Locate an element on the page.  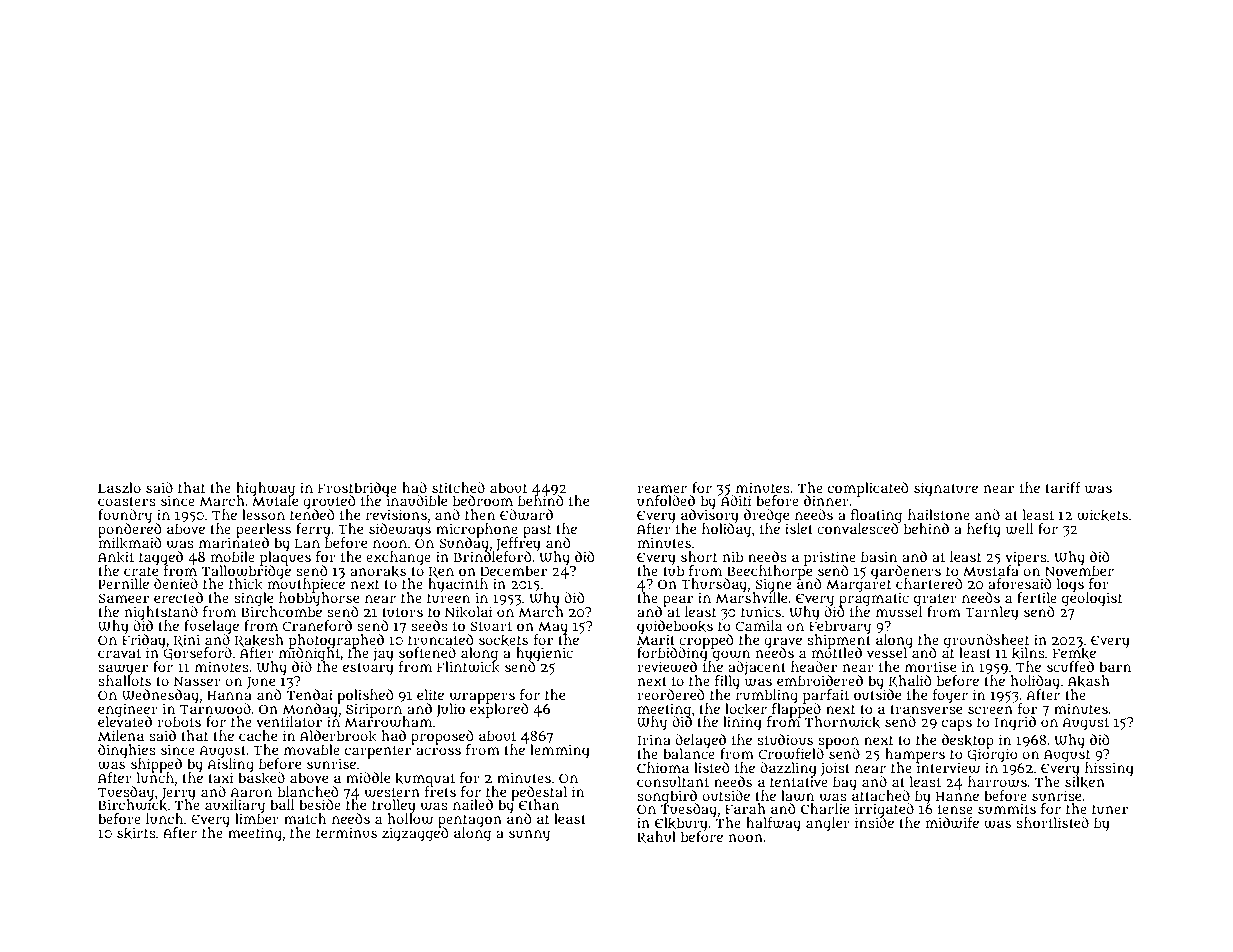
Frostbridge is located at coordinates (357, 489).
